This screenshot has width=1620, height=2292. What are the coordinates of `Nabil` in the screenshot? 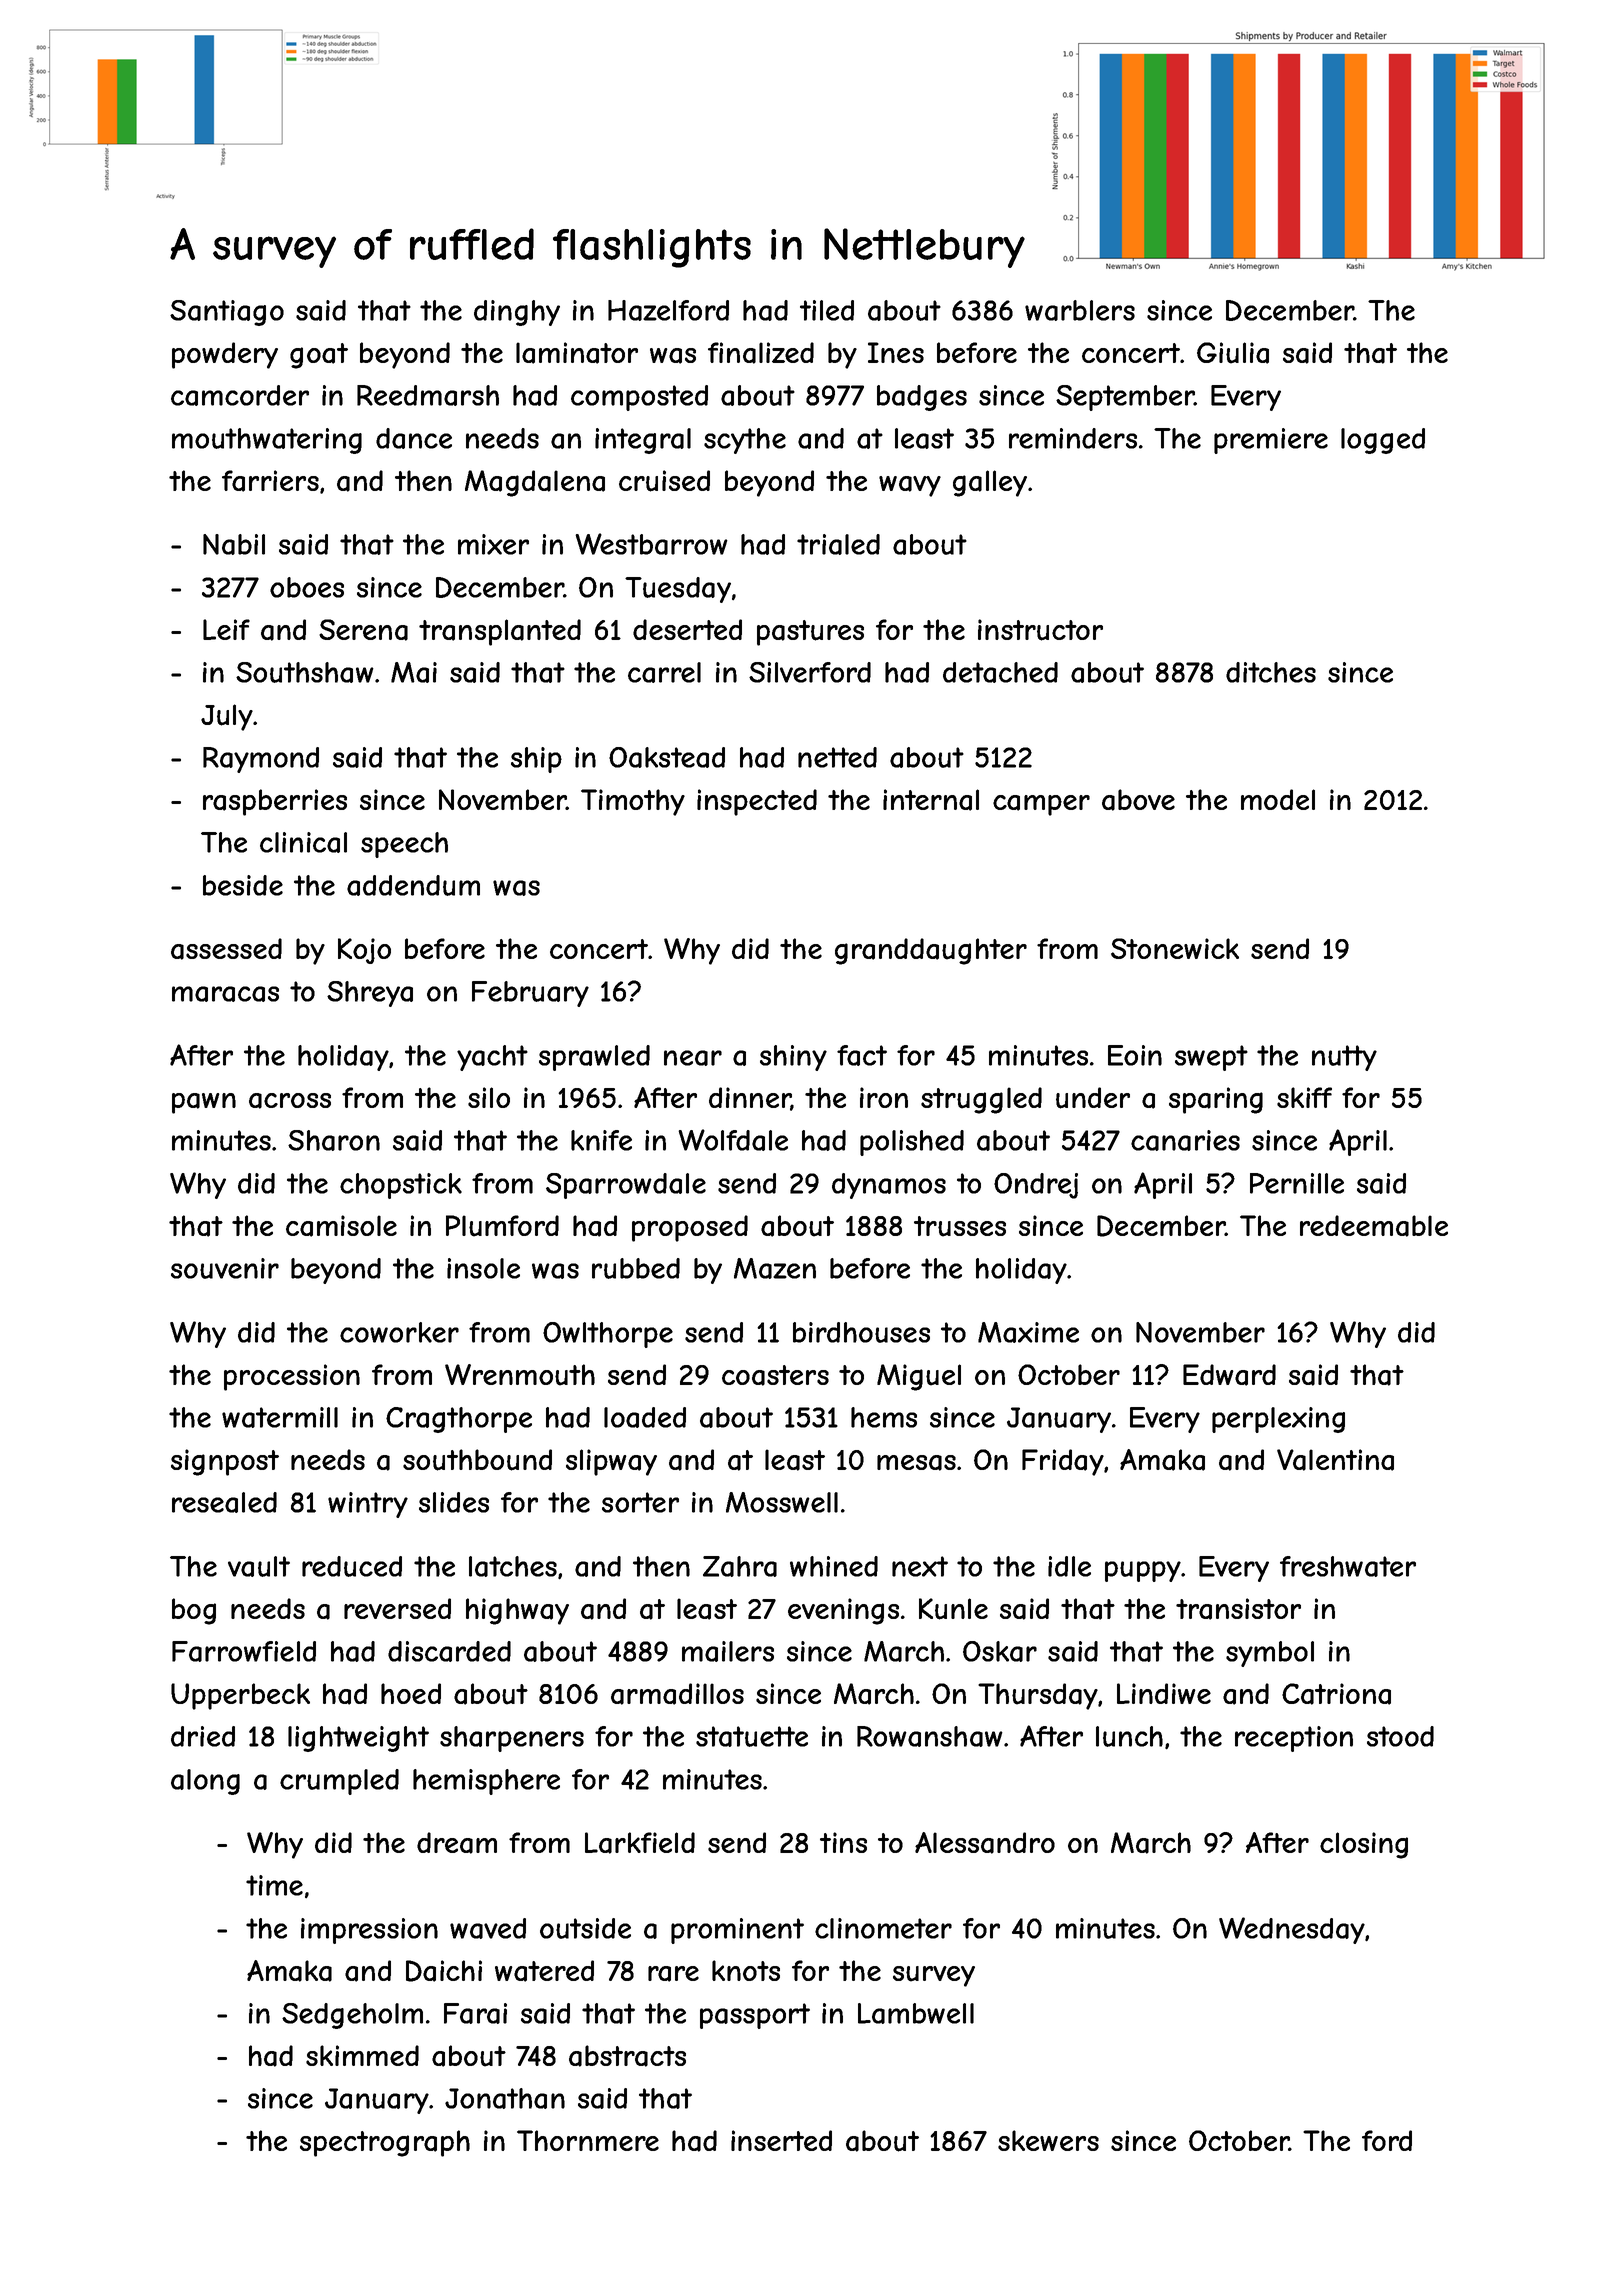 It's located at (234, 544).
